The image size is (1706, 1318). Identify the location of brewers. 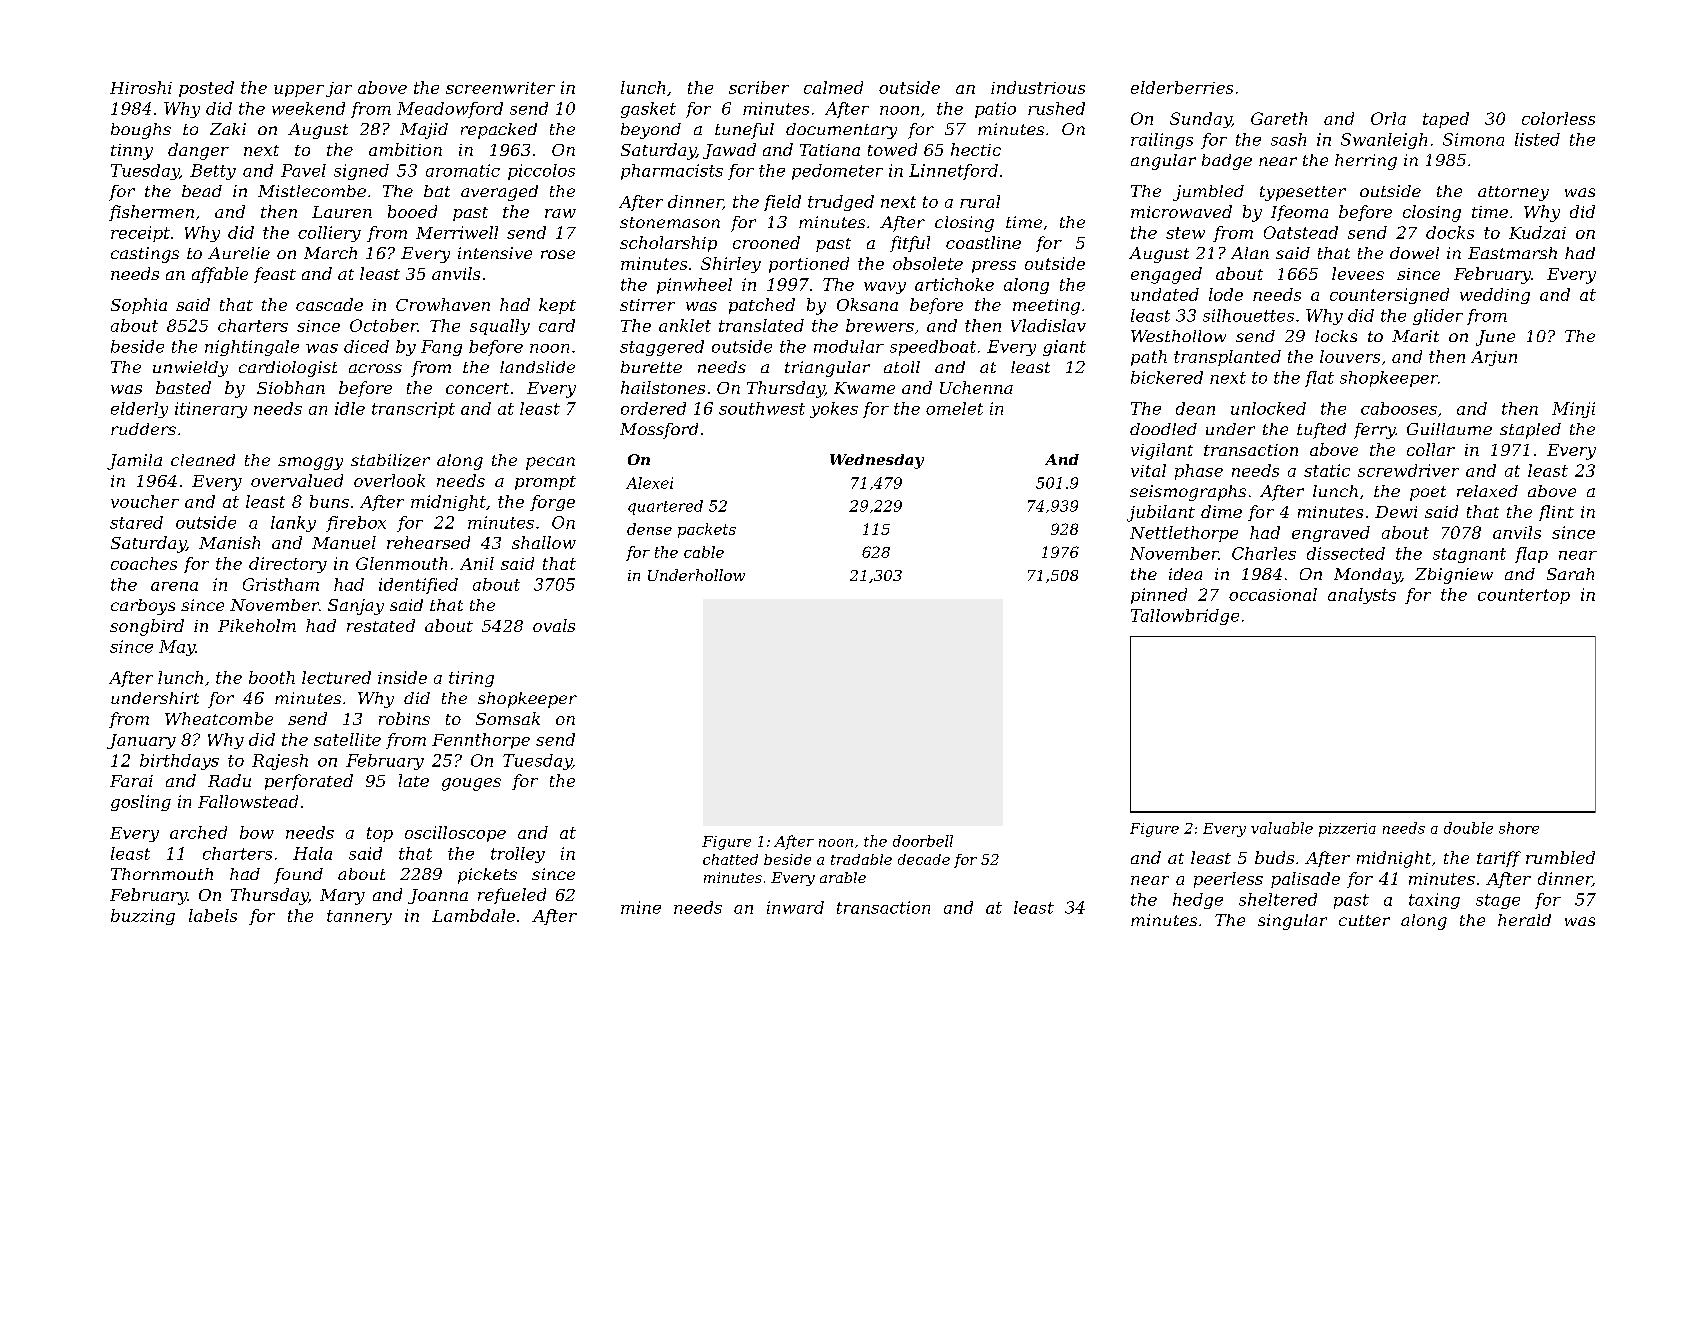
(880, 325).
